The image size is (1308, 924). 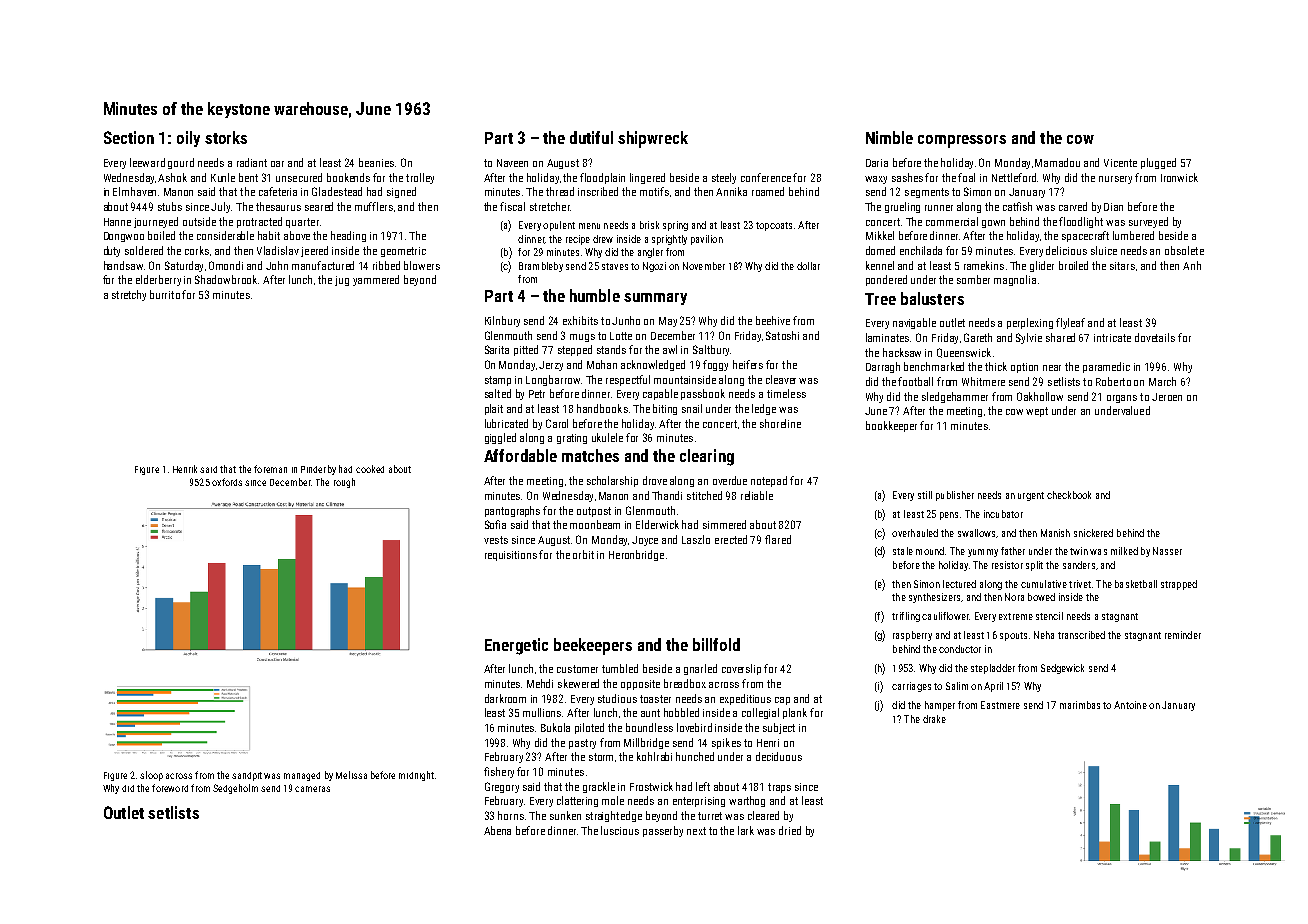 What do you see at coordinates (589, 226) in the document?
I see `menu` at bounding box center [589, 226].
